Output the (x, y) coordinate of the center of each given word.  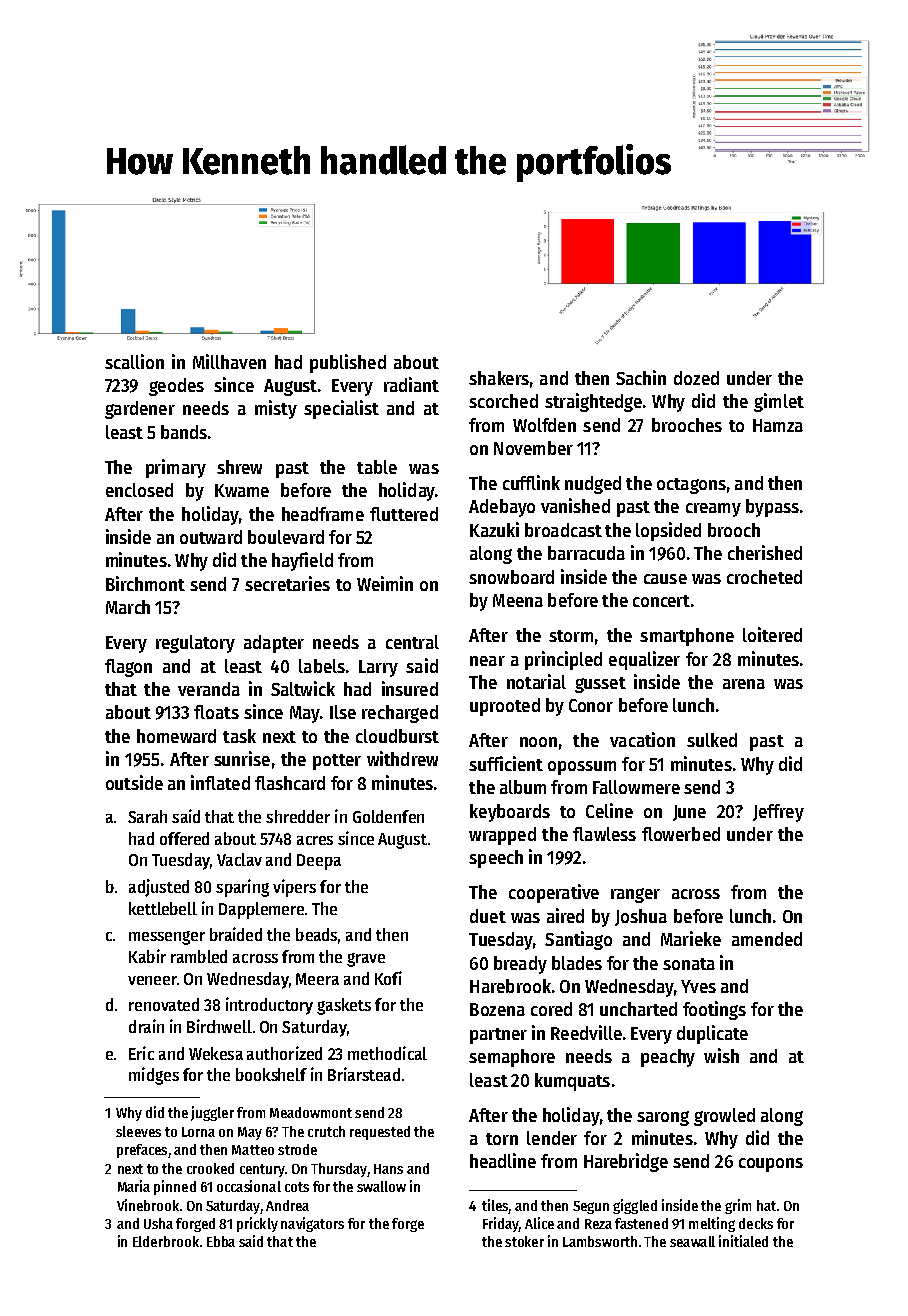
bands (184, 432)
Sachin (641, 377)
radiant (411, 384)
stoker (524, 1241)
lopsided (668, 531)
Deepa (319, 862)
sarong (663, 1118)
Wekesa (216, 1053)
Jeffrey (778, 813)
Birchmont (145, 583)
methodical (387, 1053)
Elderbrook (166, 1241)
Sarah (147, 816)
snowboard (511, 577)
